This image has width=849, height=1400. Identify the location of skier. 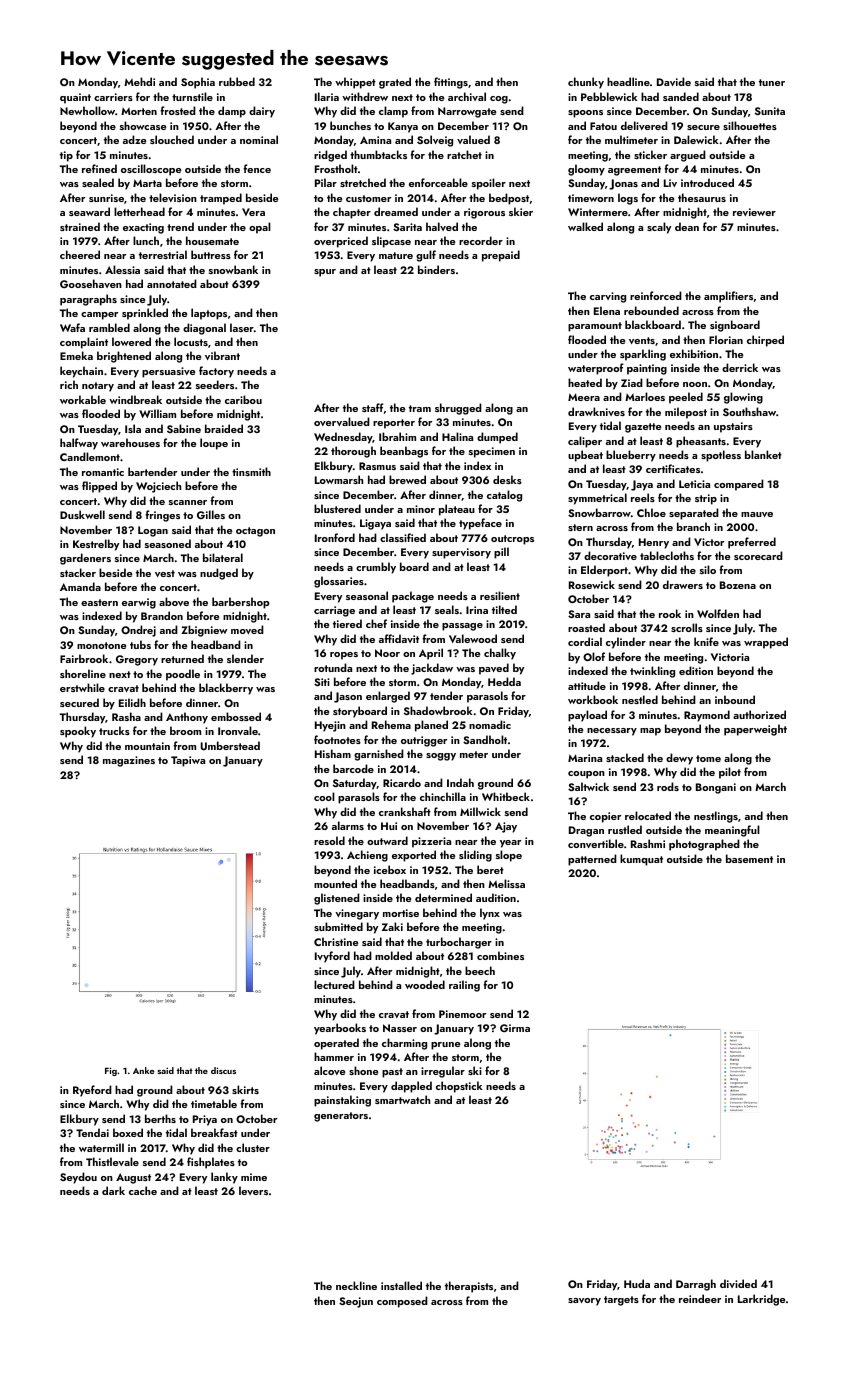
(521, 211).
